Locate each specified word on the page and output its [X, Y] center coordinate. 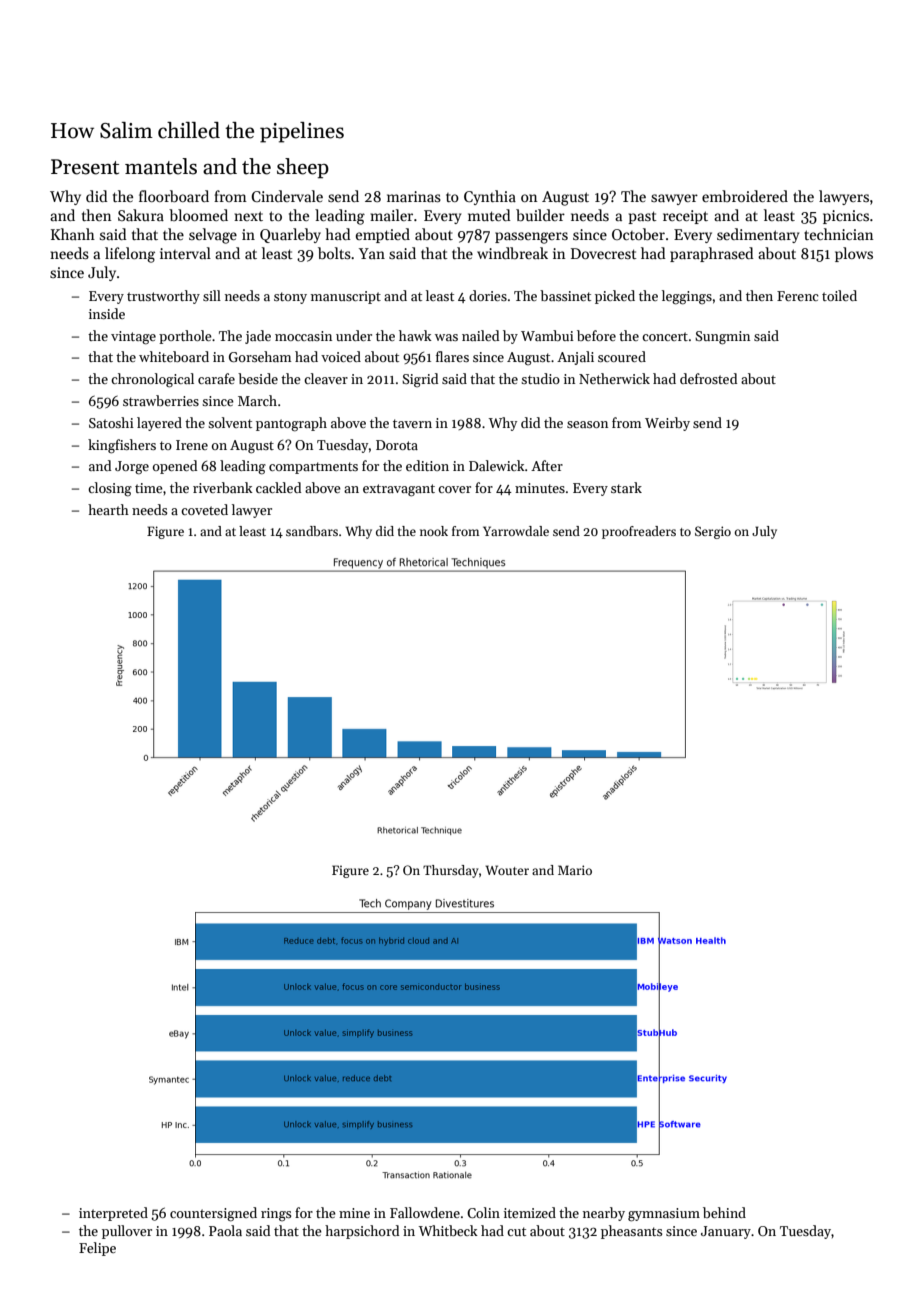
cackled [278, 487]
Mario [575, 870]
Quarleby [290, 235]
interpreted [113, 1214]
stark [626, 487]
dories [488, 295]
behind [724, 1212]
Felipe [97, 1249]
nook [434, 531]
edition [427, 465]
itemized [530, 1212]
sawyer [674, 199]
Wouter [507, 870]
